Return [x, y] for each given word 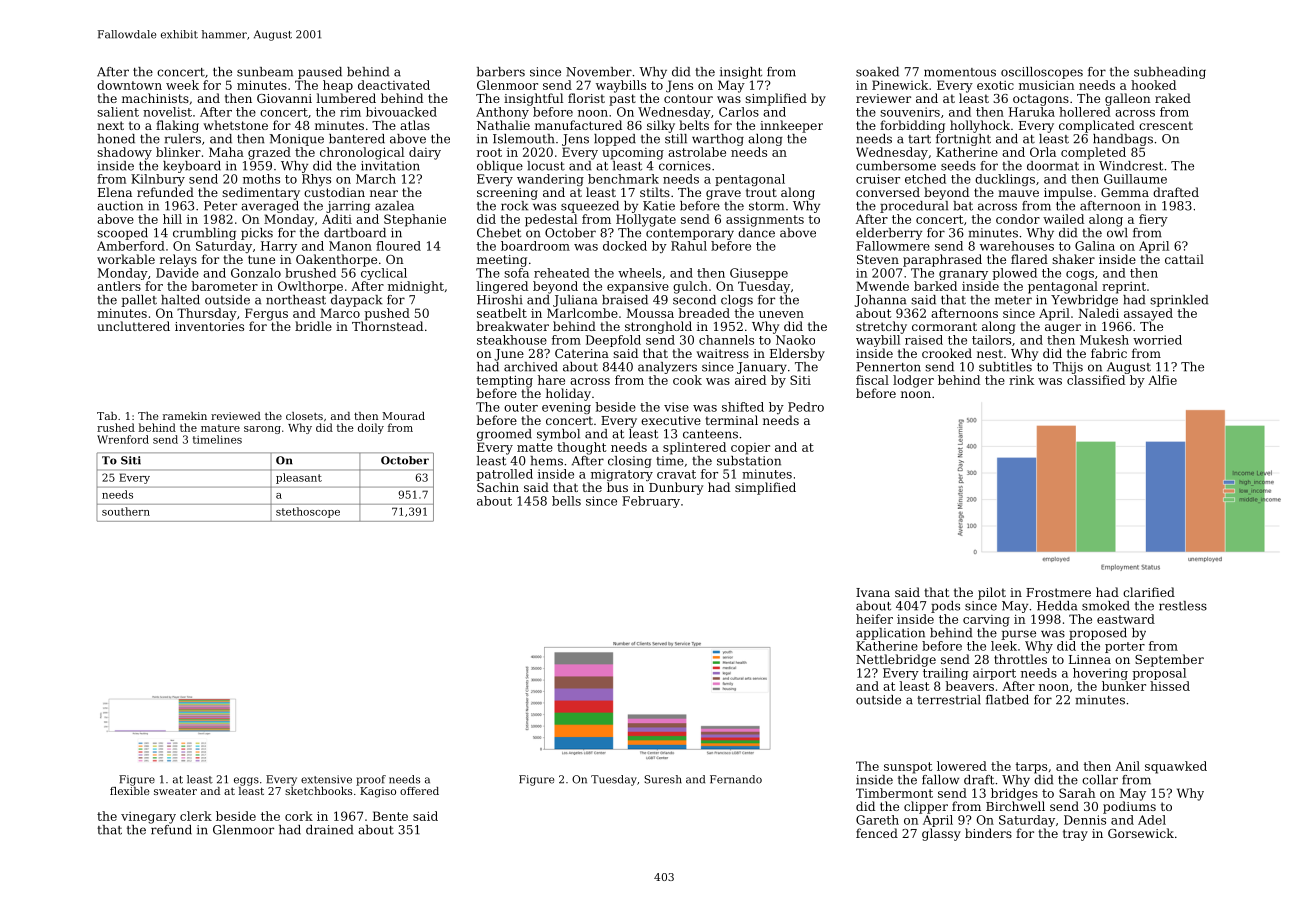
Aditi [337, 219]
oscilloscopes [1042, 73]
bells [566, 501]
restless [1183, 606]
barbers [501, 72]
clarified [1149, 592]
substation [749, 461]
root [489, 152]
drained [329, 830]
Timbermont [894, 793]
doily [371, 428]
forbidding [912, 126]
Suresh [663, 779]
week [182, 85]
